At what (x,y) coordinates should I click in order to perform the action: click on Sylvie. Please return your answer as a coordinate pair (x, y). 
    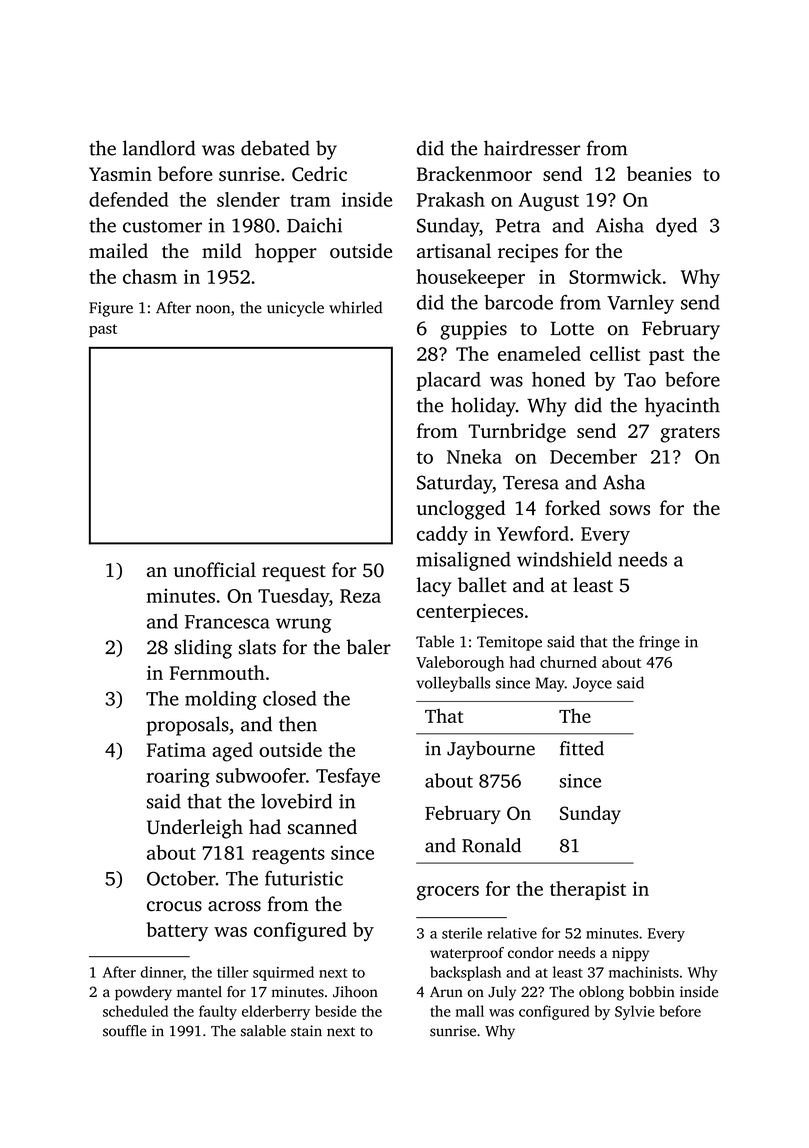
    Looking at the image, I should click on (634, 1012).
